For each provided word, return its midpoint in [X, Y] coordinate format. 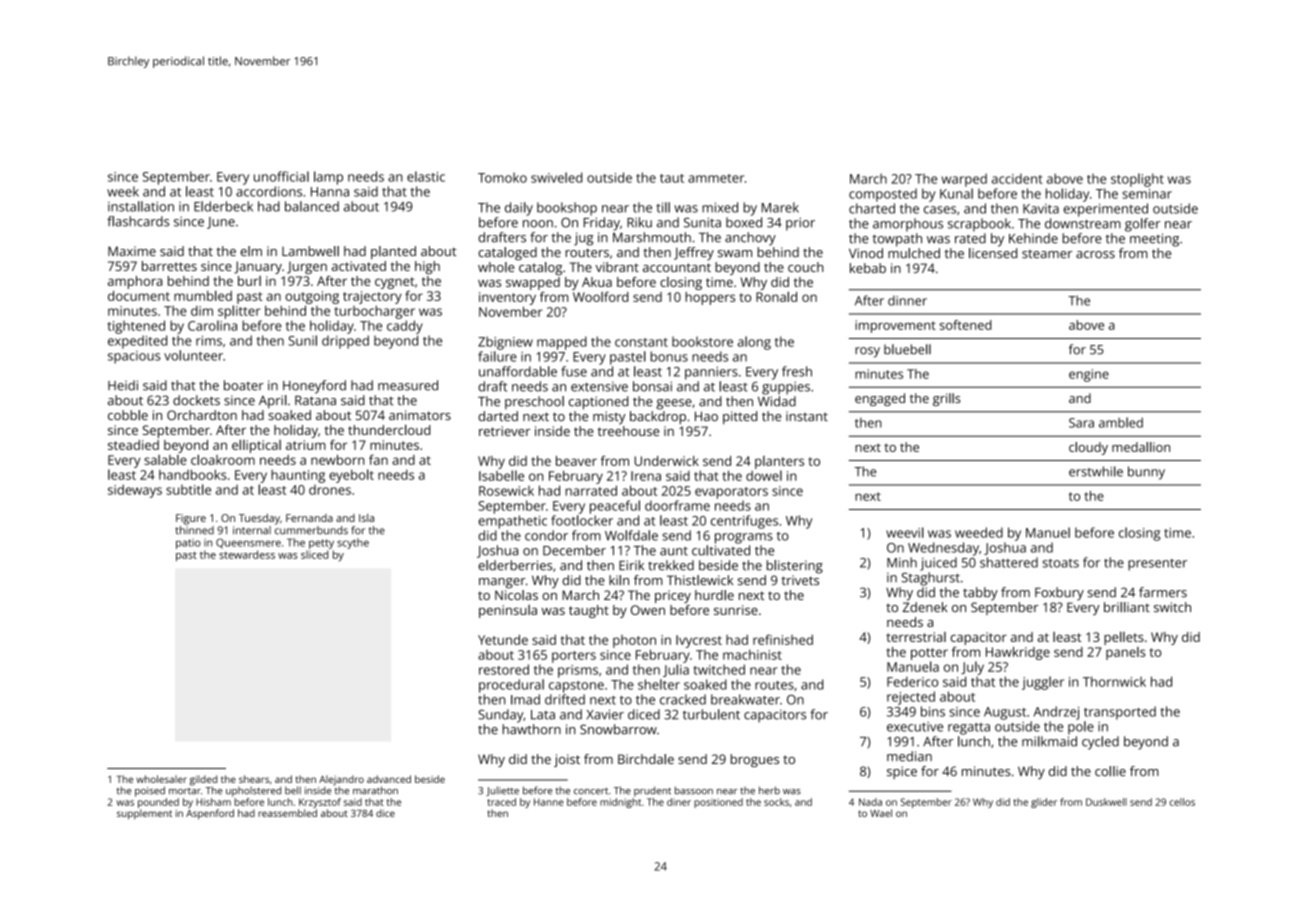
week [123, 191]
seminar [1147, 194]
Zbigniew [505, 343]
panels [1125, 653]
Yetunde [503, 639]
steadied [133, 445]
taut [672, 178]
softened [966, 325]
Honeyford [314, 387]
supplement [144, 814]
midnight [620, 803]
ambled [1121, 422]
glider [1044, 803]
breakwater [745, 699]
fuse [574, 371]
